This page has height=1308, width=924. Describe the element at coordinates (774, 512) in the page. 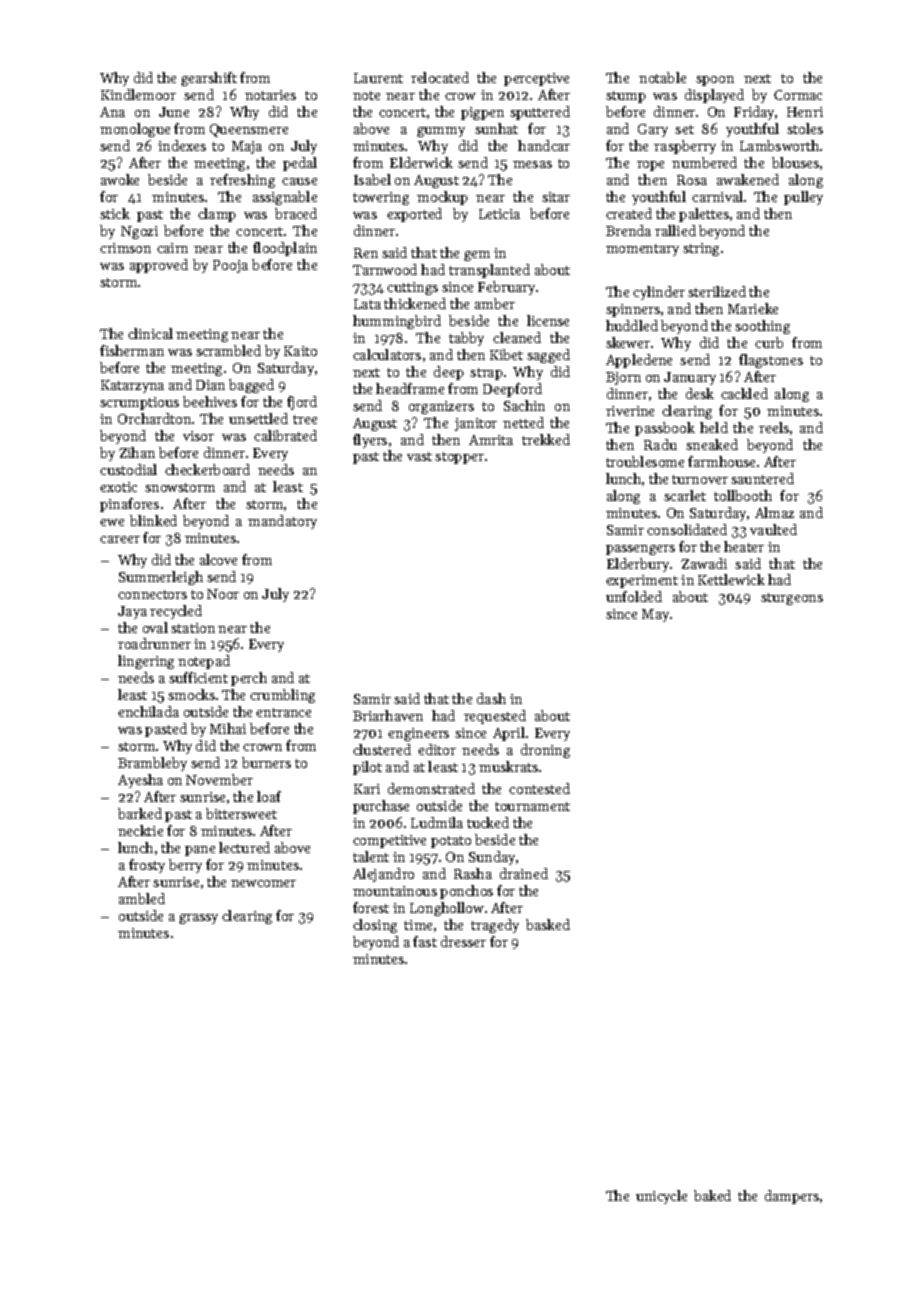

I see `Almaz` at that location.
